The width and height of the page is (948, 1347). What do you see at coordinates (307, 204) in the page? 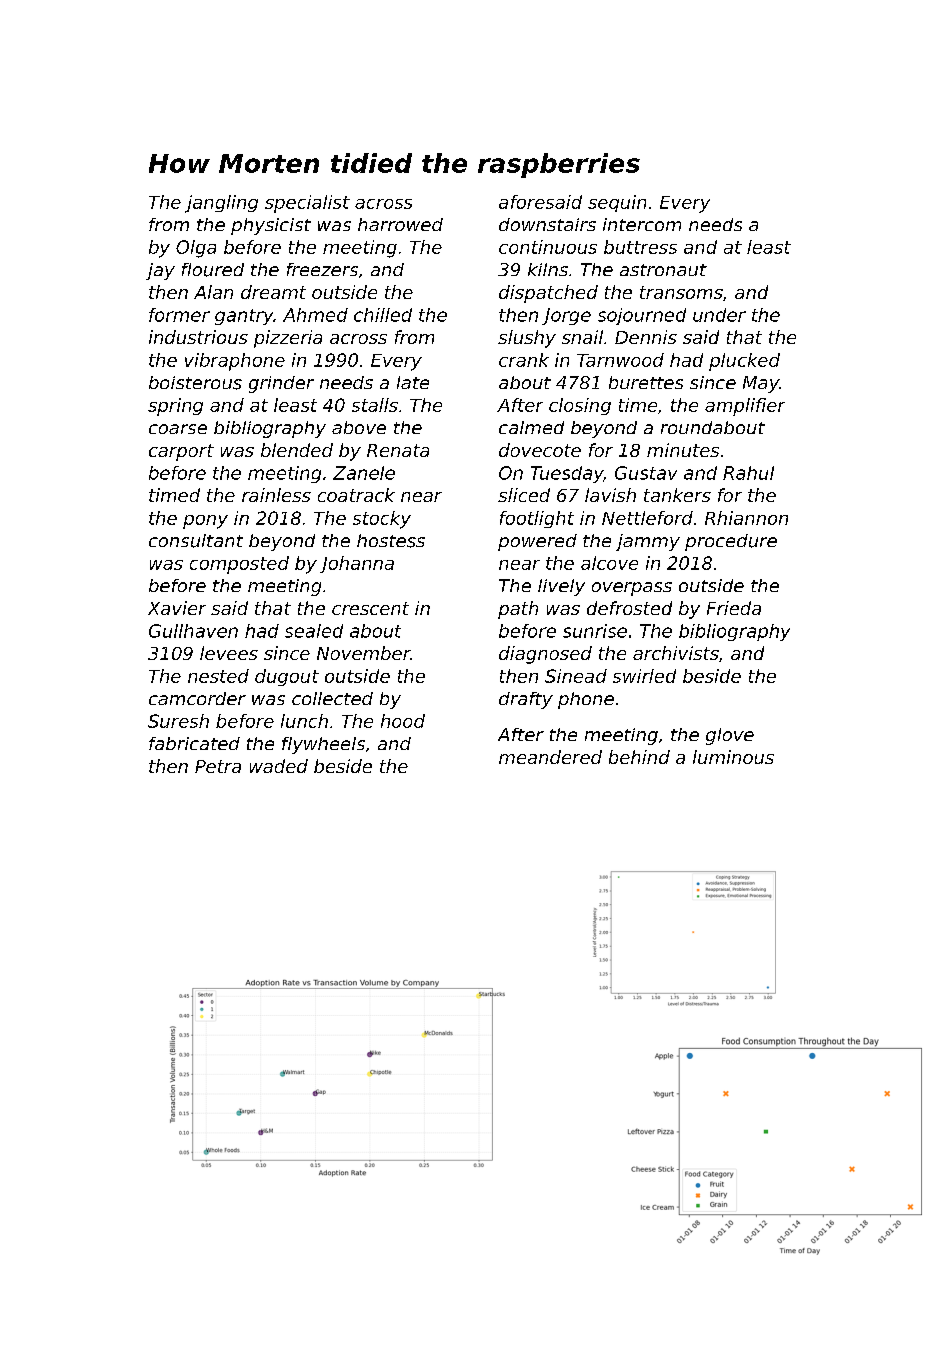
I see `specialist` at bounding box center [307, 204].
